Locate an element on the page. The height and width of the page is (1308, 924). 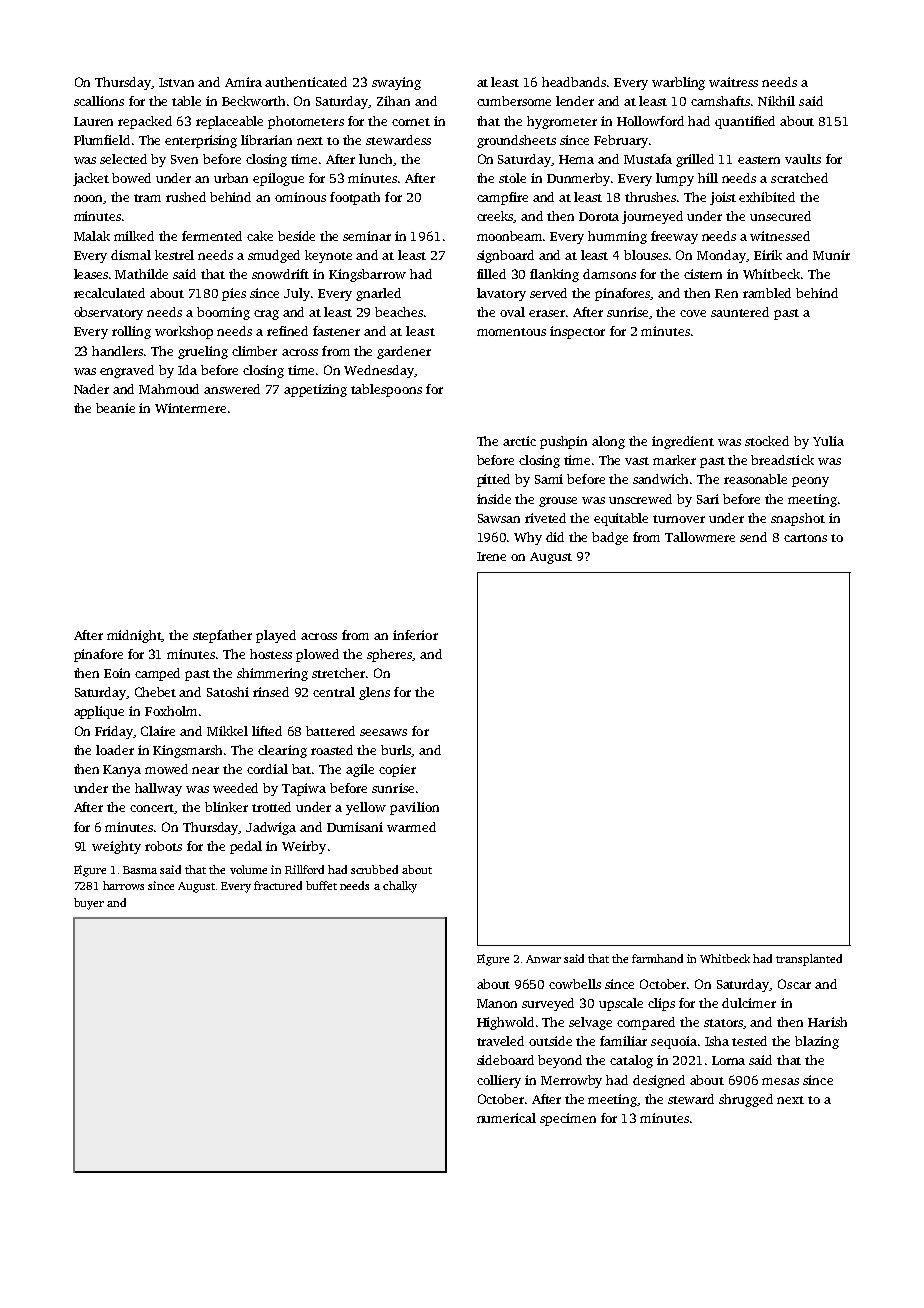
transplanted is located at coordinates (809, 960).
